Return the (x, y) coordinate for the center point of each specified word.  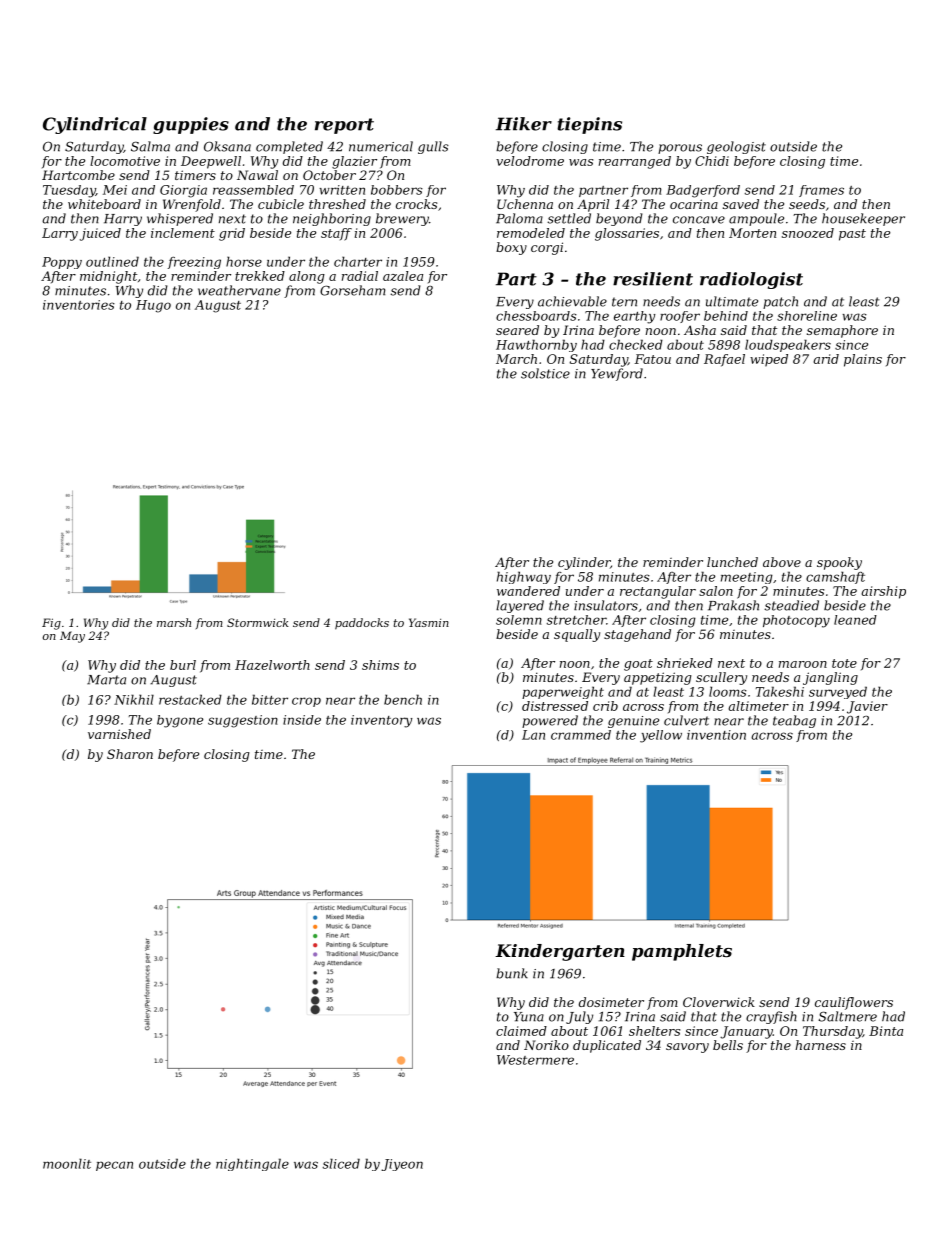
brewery (402, 219)
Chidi (712, 161)
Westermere (535, 1060)
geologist (736, 147)
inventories (79, 305)
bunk (512, 973)
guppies (191, 125)
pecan (114, 1166)
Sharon (130, 754)
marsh (174, 622)
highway (524, 577)
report (344, 126)
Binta (886, 1031)
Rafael (724, 360)
